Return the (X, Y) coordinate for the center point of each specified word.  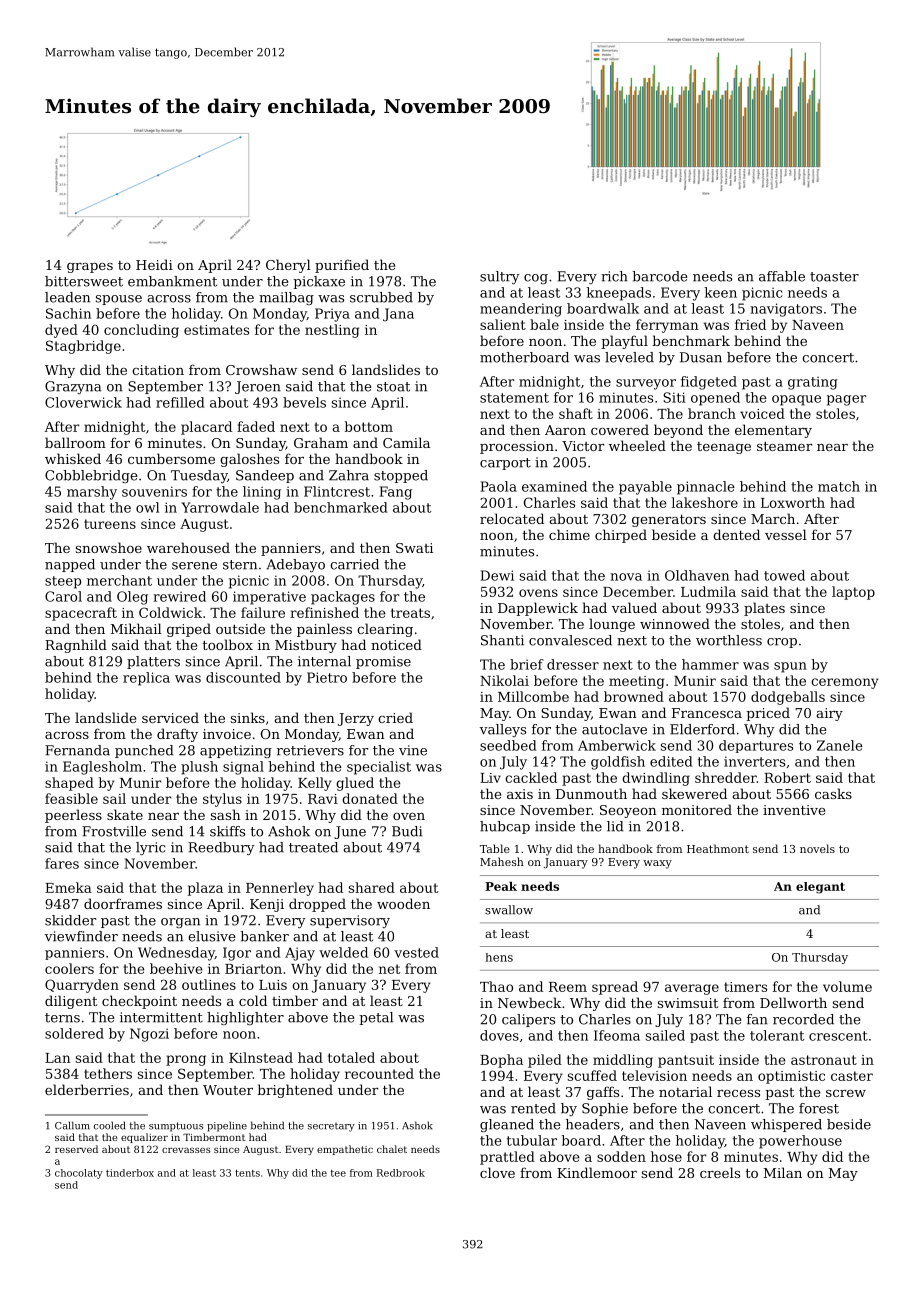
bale (544, 324)
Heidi (154, 264)
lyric (151, 848)
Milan (783, 1172)
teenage (724, 448)
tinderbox (130, 1173)
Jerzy (356, 719)
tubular (532, 1140)
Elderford (702, 729)
